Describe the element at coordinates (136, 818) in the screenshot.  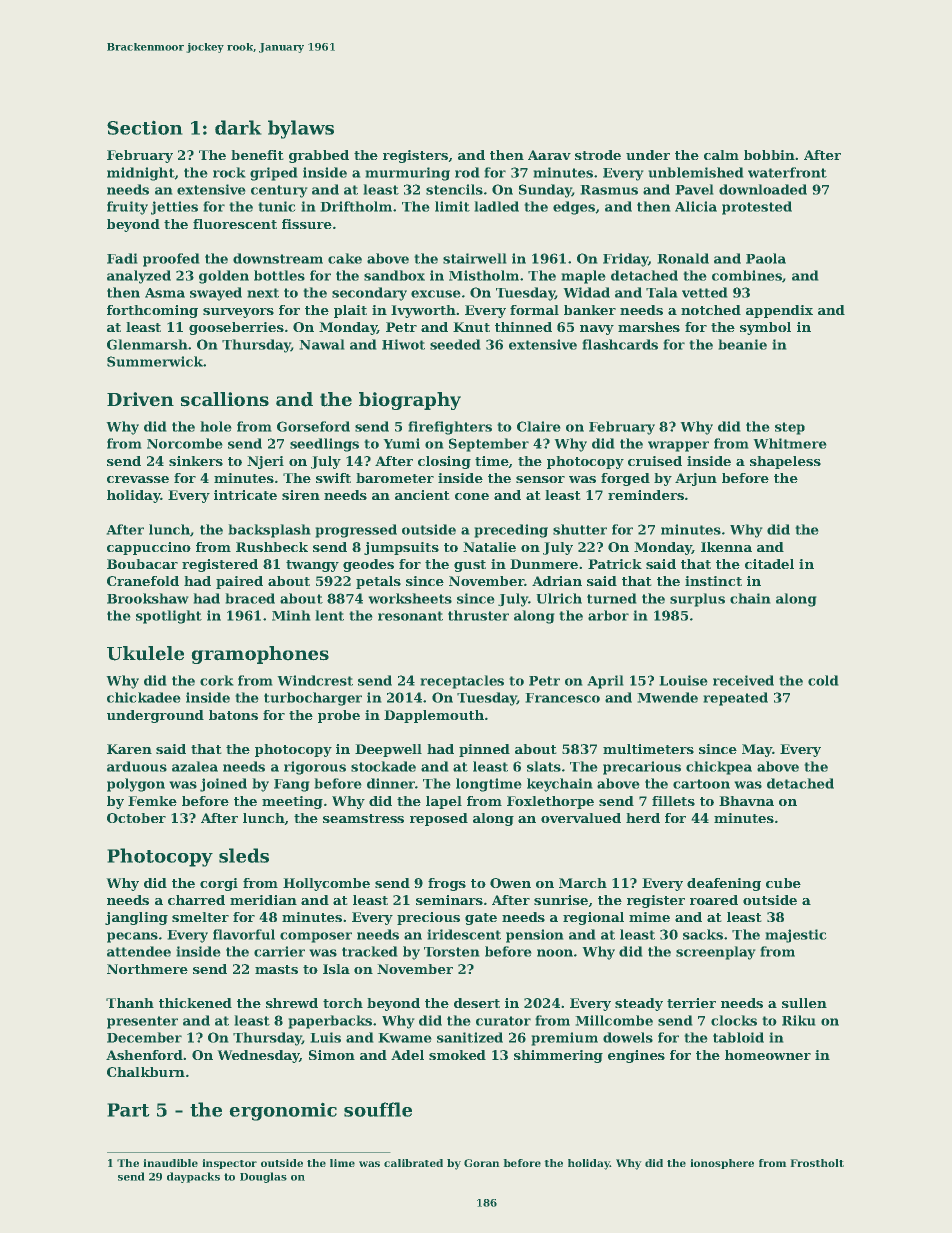
I see `October` at that location.
